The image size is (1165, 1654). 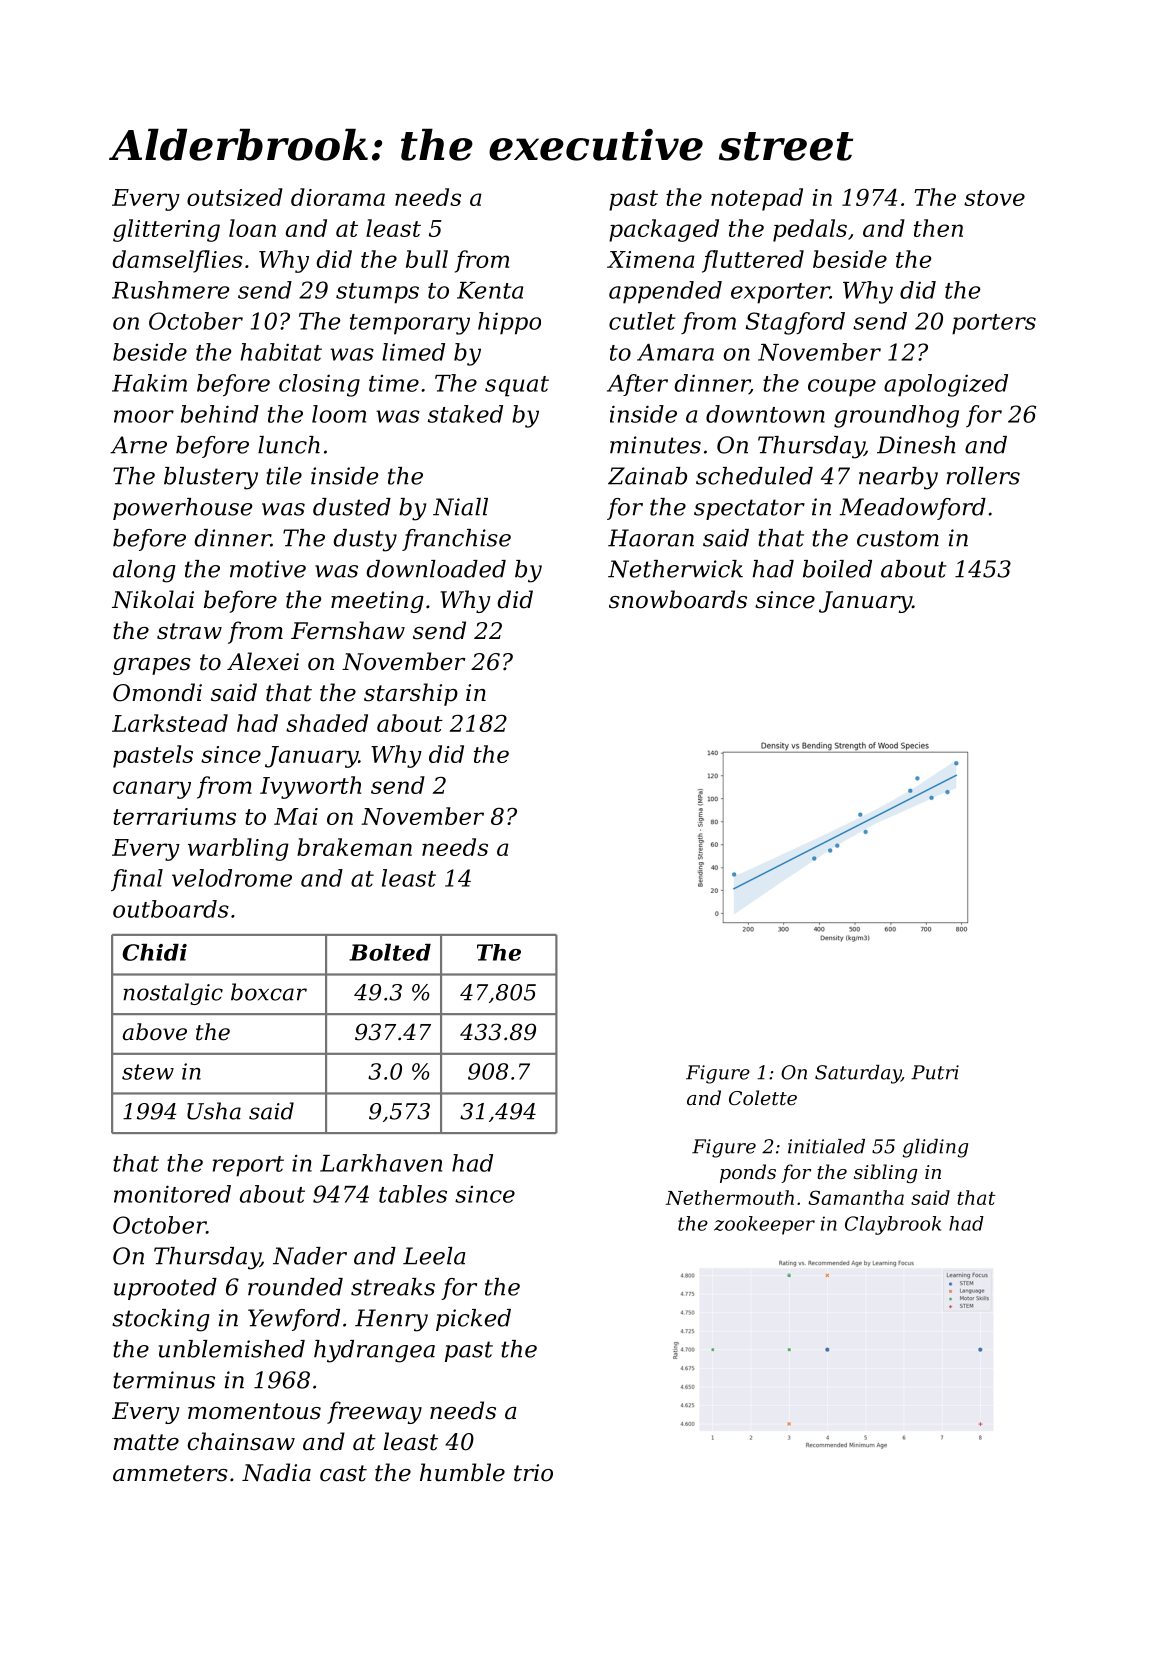 I want to click on boiled, so click(x=837, y=569).
